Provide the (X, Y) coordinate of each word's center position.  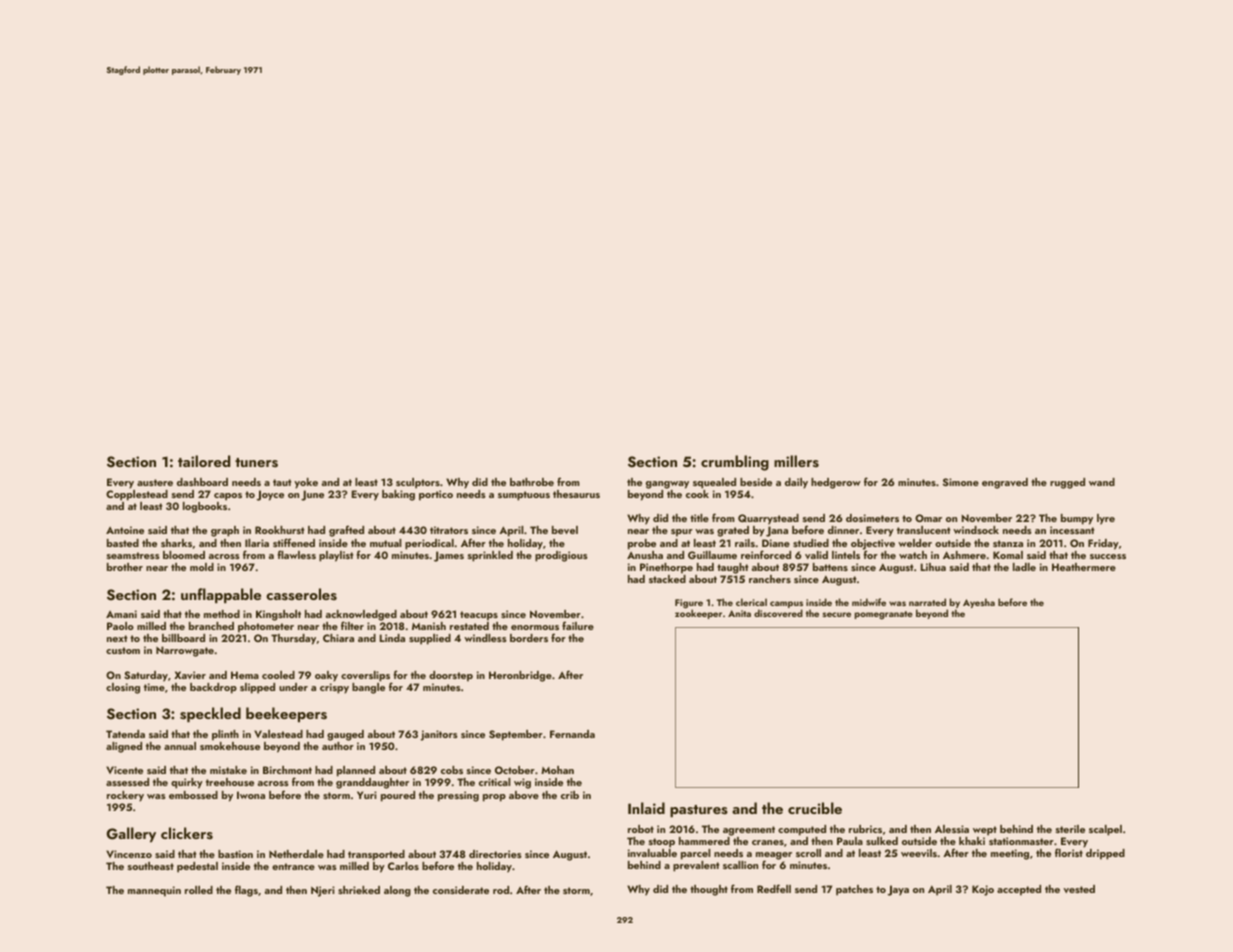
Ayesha (979, 603)
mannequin (154, 891)
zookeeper (698, 614)
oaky (326, 676)
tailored (204, 461)
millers (796, 461)
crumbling (735, 463)
